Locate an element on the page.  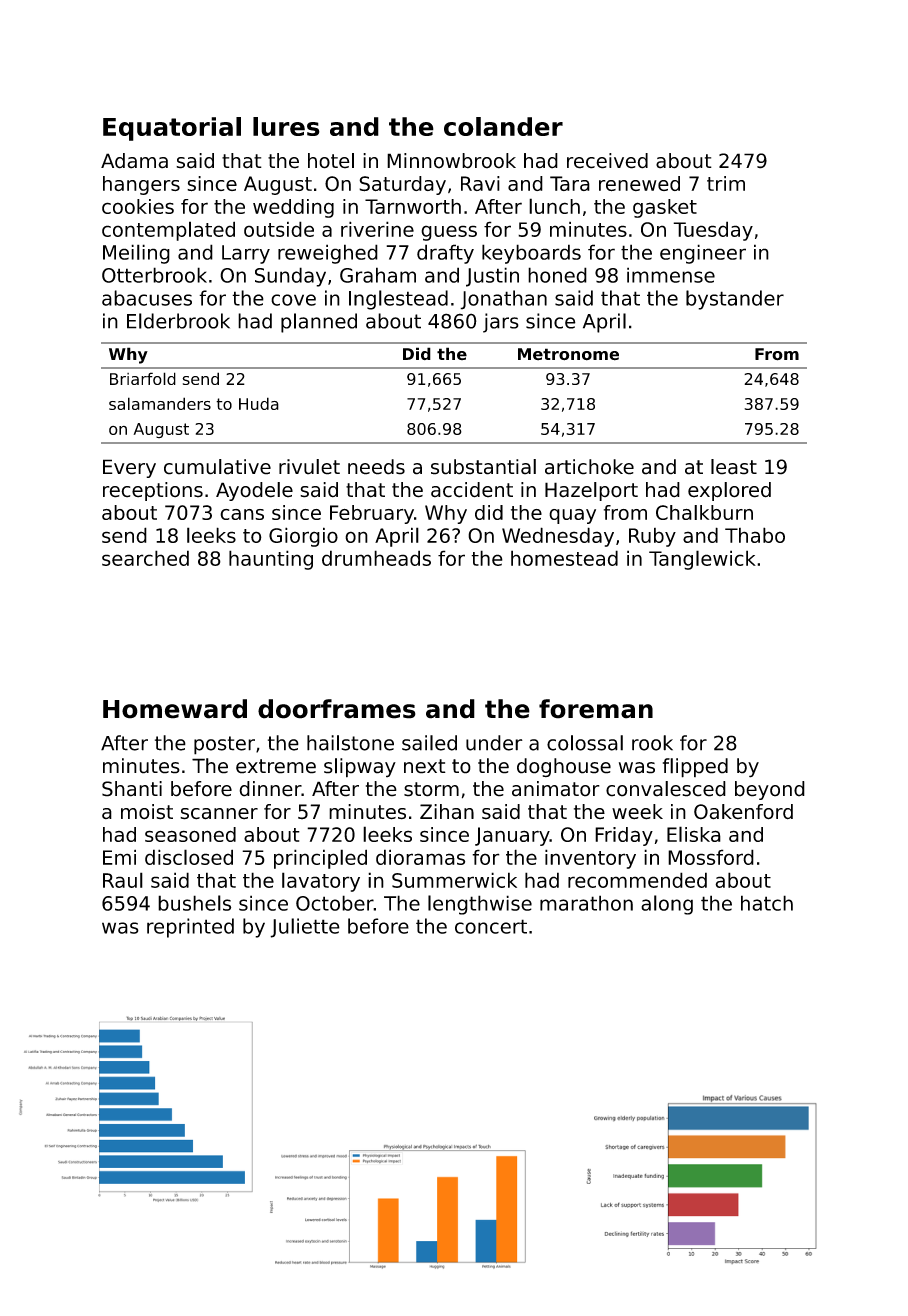
bushels is located at coordinates (194, 903).
